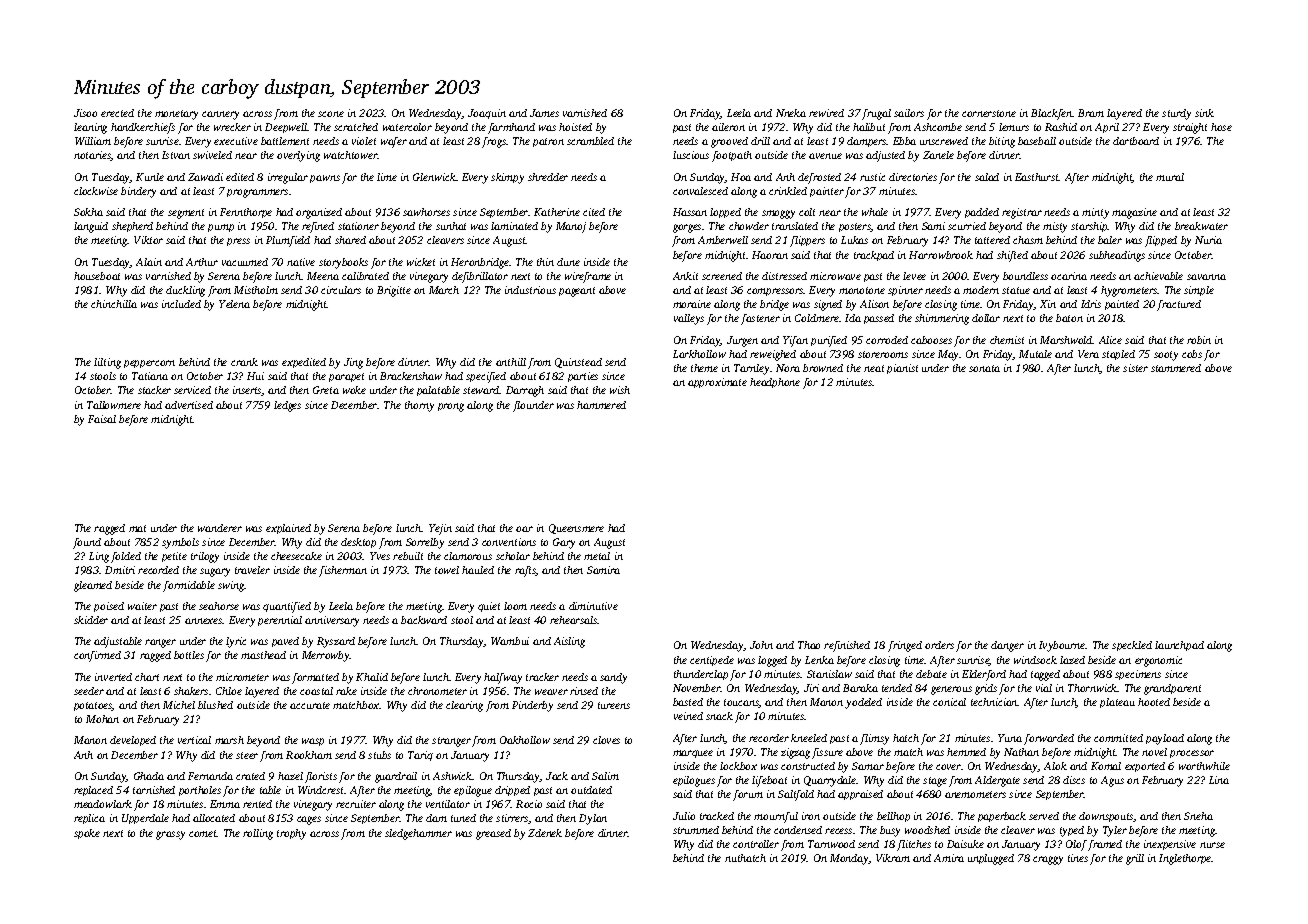 This document has width=1308, height=924. I want to click on Bram, so click(1091, 113).
